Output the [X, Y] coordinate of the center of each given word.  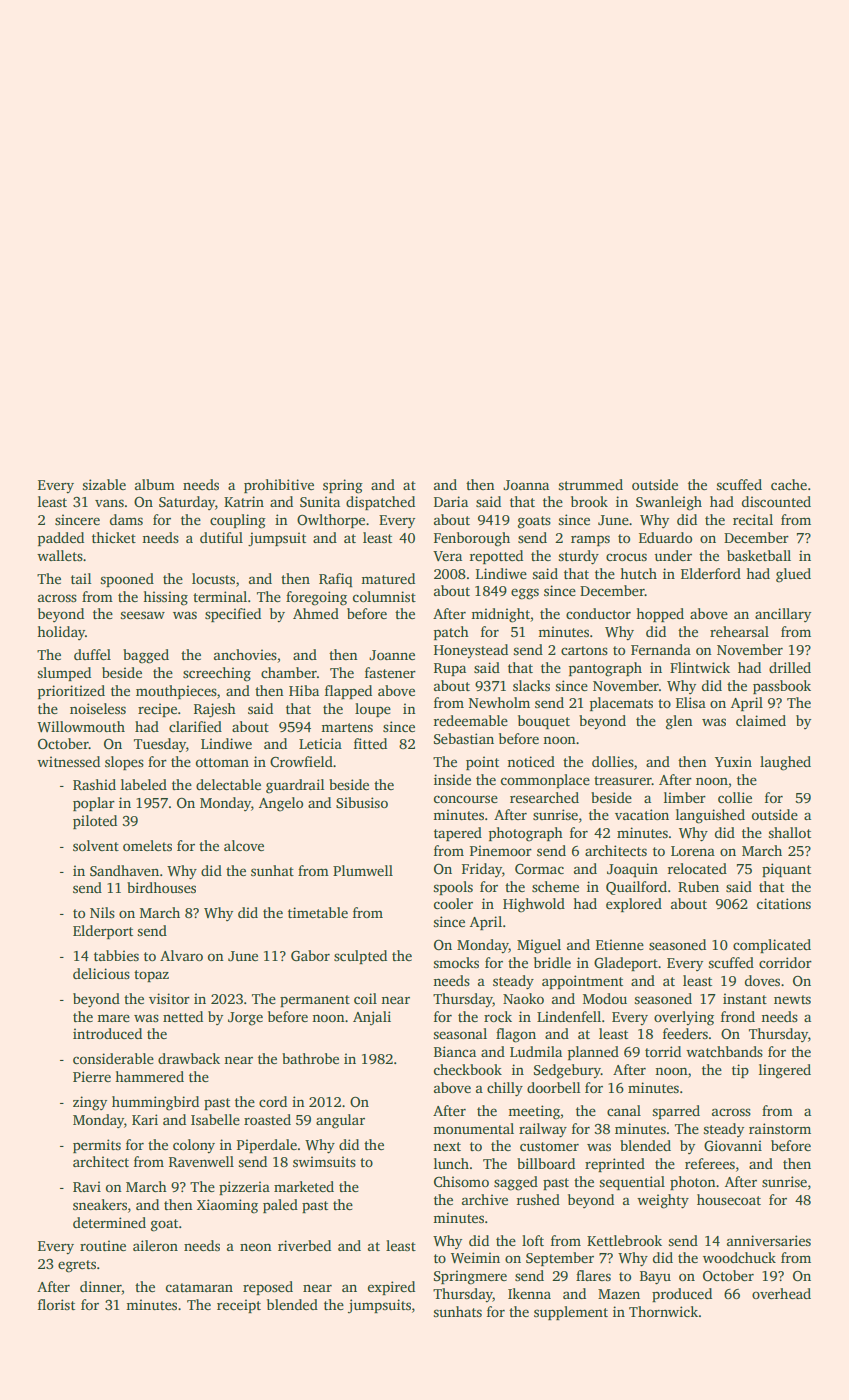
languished [710, 816]
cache [789, 484]
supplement [571, 1313]
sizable [104, 484]
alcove [244, 845]
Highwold [534, 905]
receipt [239, 1306]
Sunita [320, 501]
